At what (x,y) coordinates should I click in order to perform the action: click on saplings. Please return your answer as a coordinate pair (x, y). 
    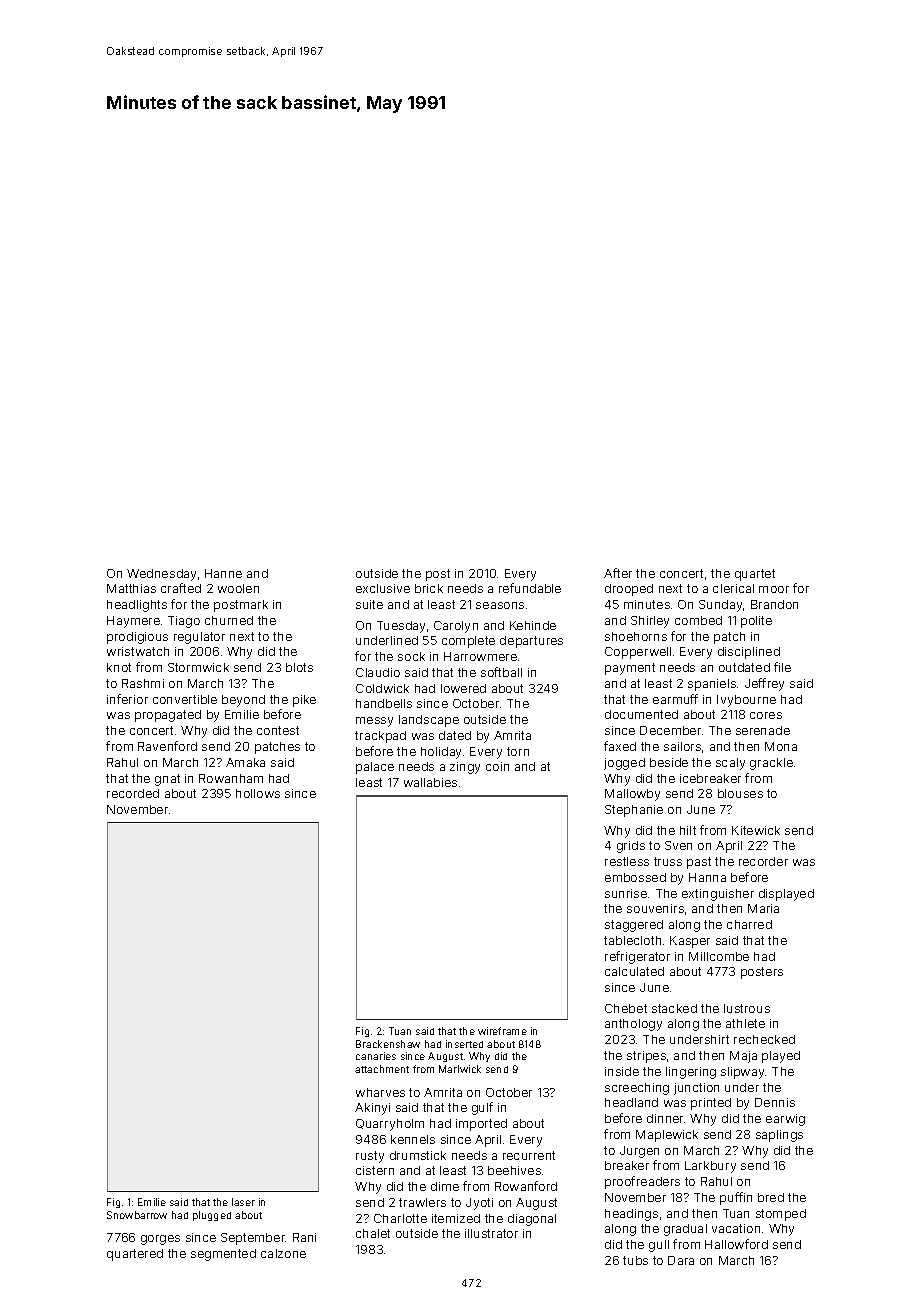
    Looking at the image, I should click on (779, 1136).
